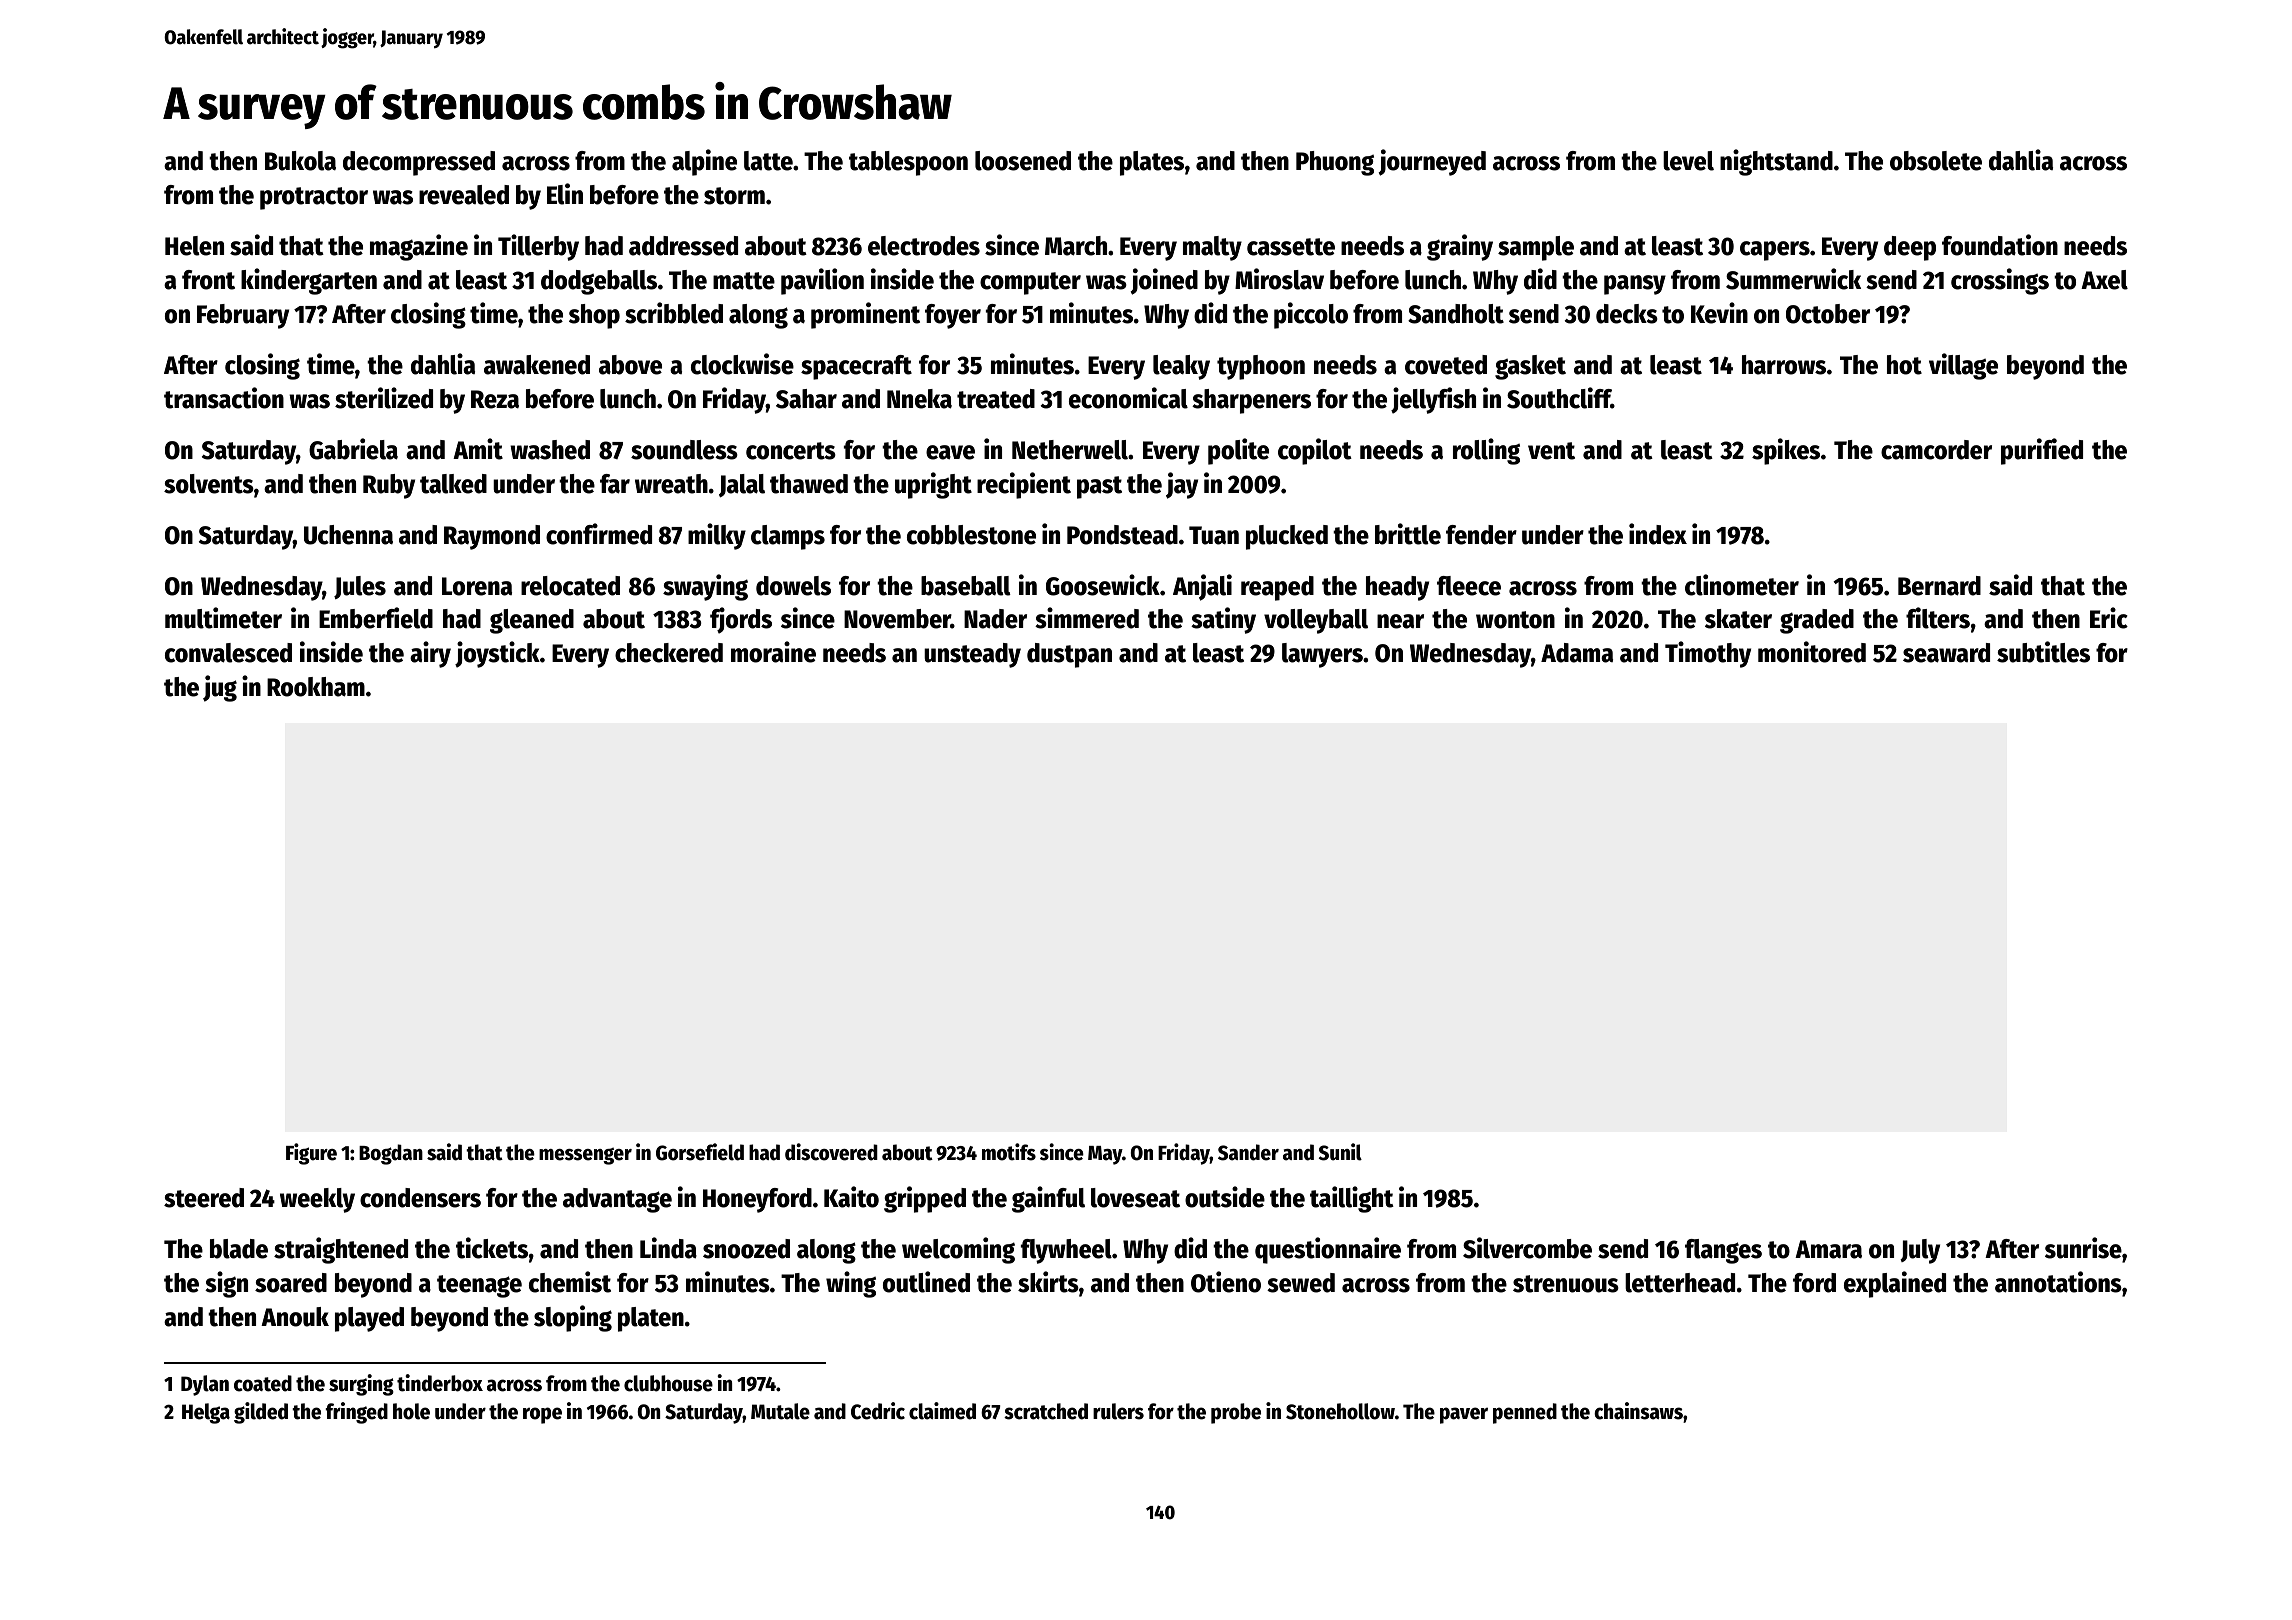 This image has width=2292, height=1620. What do you see at coordinates (856, 367) in the image?
I see `spacecraft` at bounding box center [856, 367].
